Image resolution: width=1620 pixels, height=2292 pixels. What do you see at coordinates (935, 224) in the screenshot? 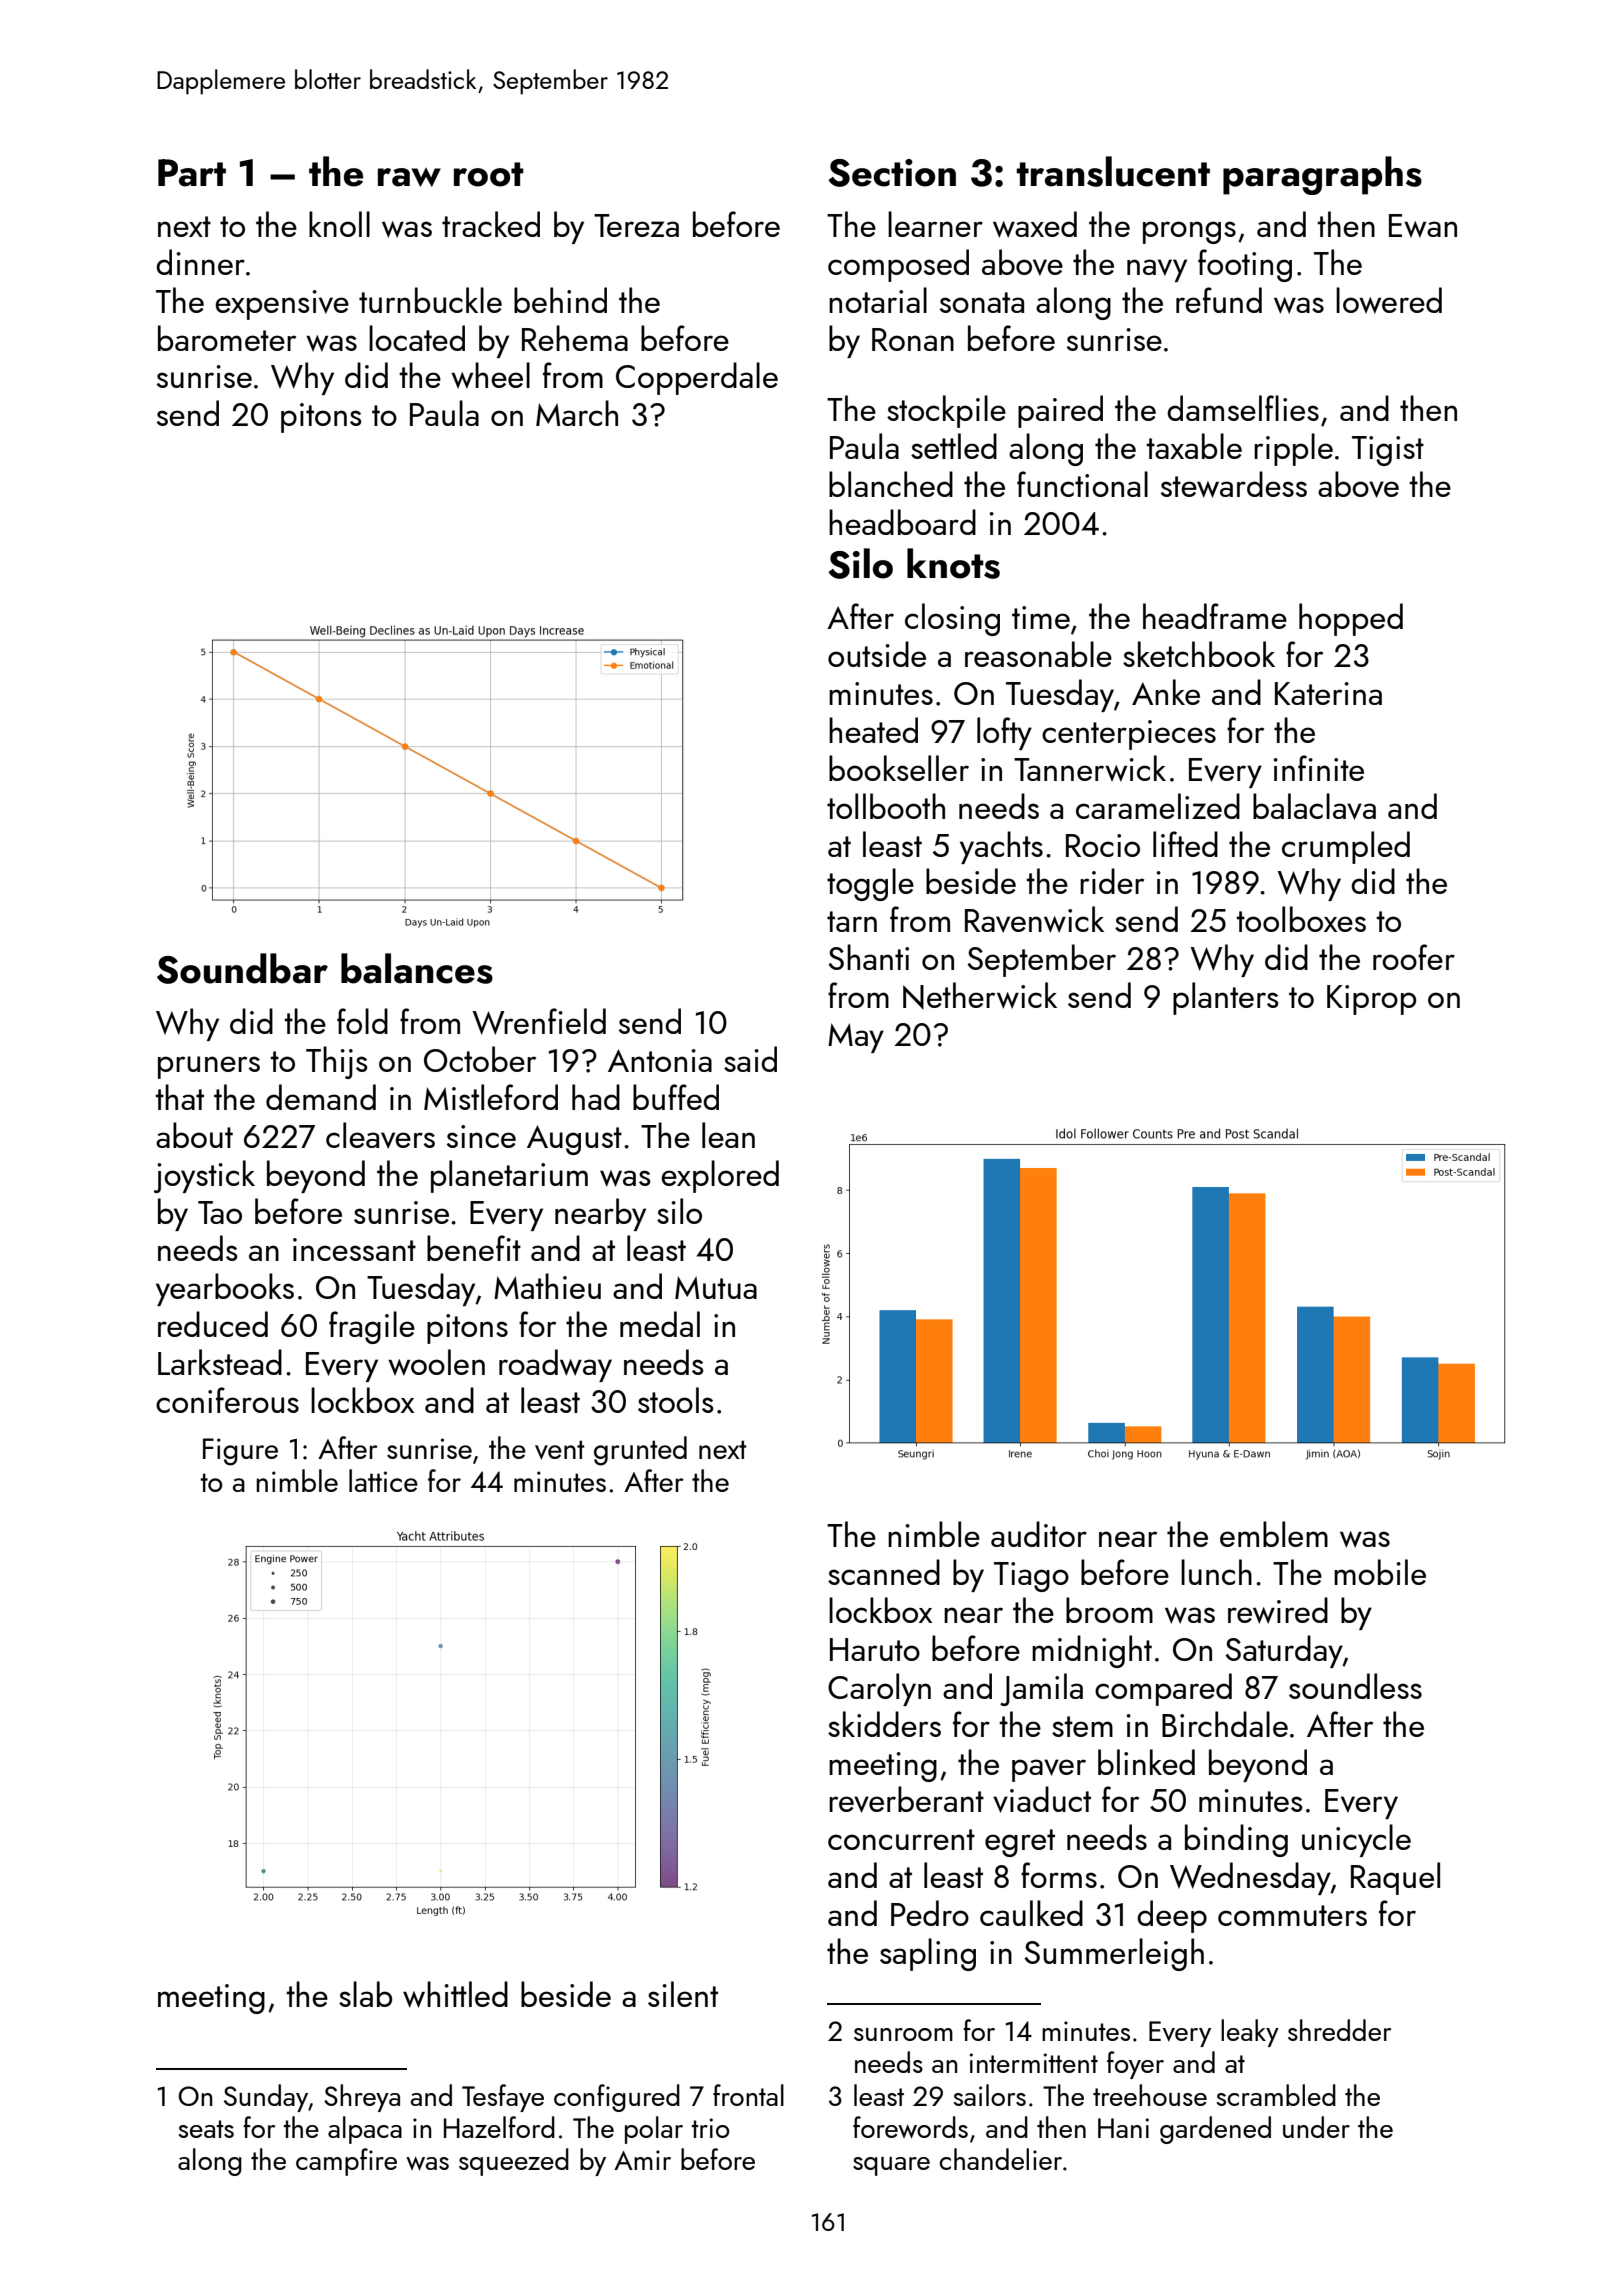
I see `learner` at bounding box center [935, 224].
